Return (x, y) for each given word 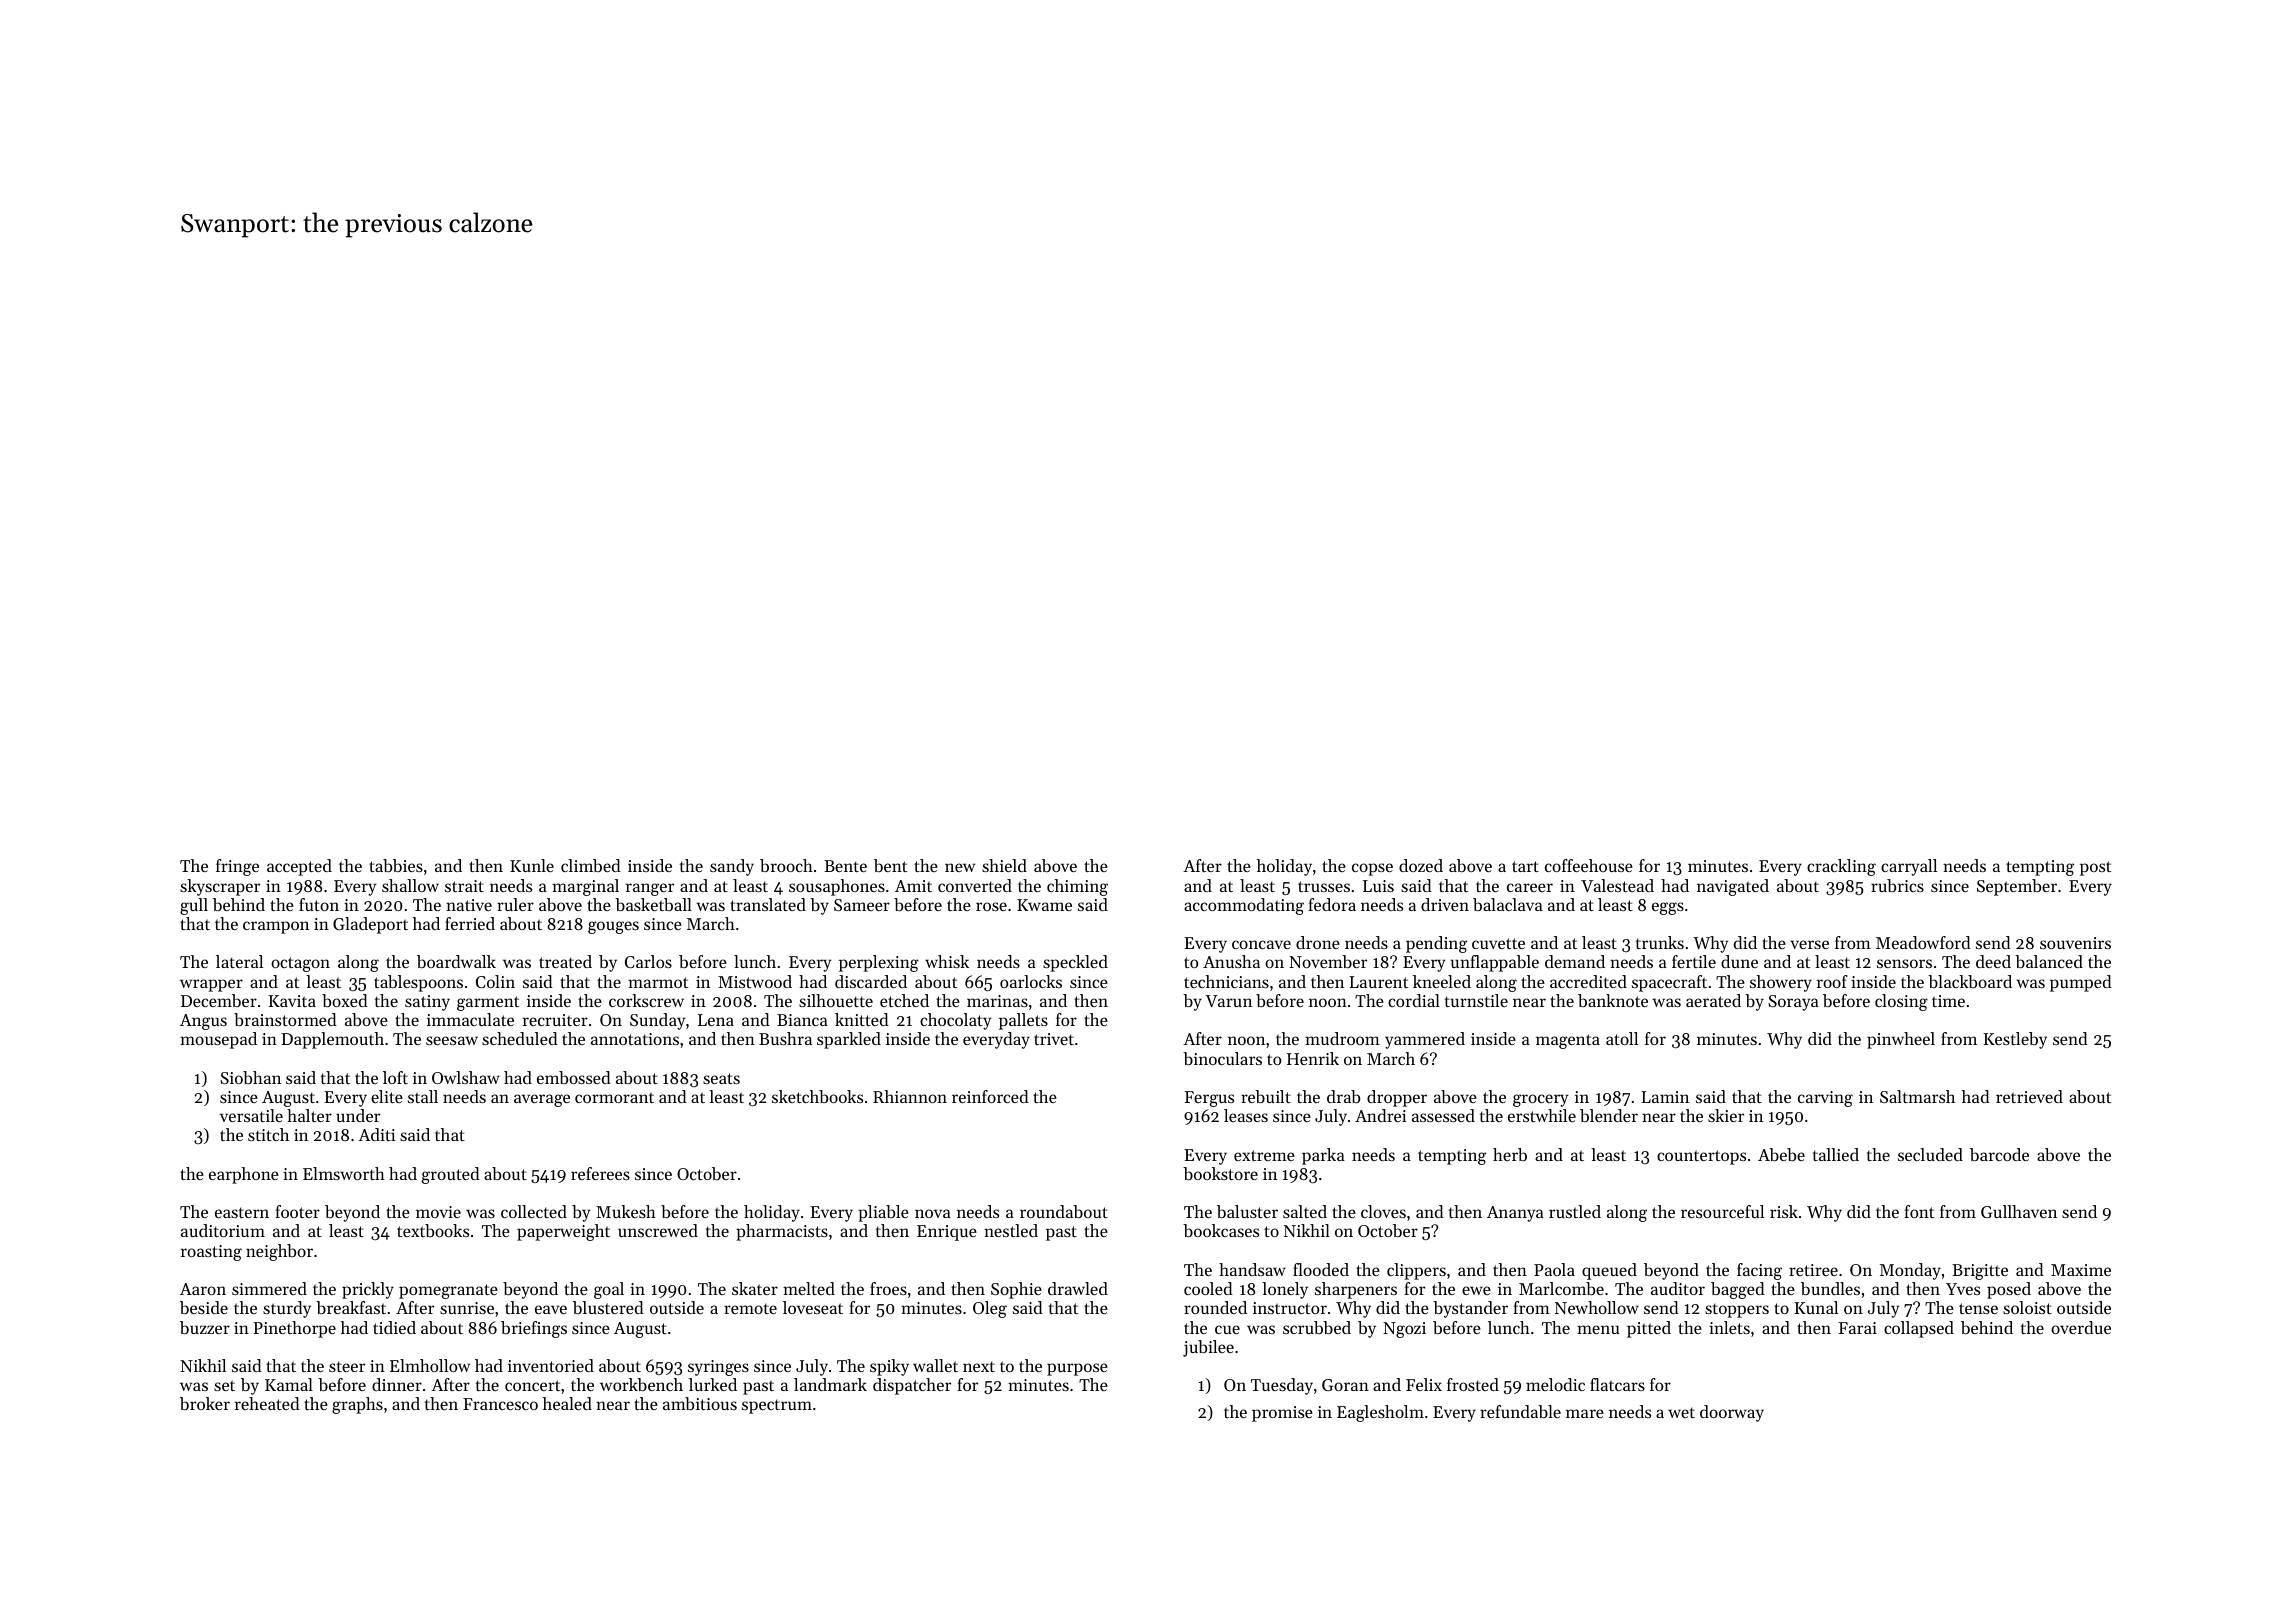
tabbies (396, 865)
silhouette (836, 1000)
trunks (1660, 942)
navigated (1733, 887)
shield (1004, 865)
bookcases (1221, 1230)
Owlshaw (466, 1077)
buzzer (205, 1327)
